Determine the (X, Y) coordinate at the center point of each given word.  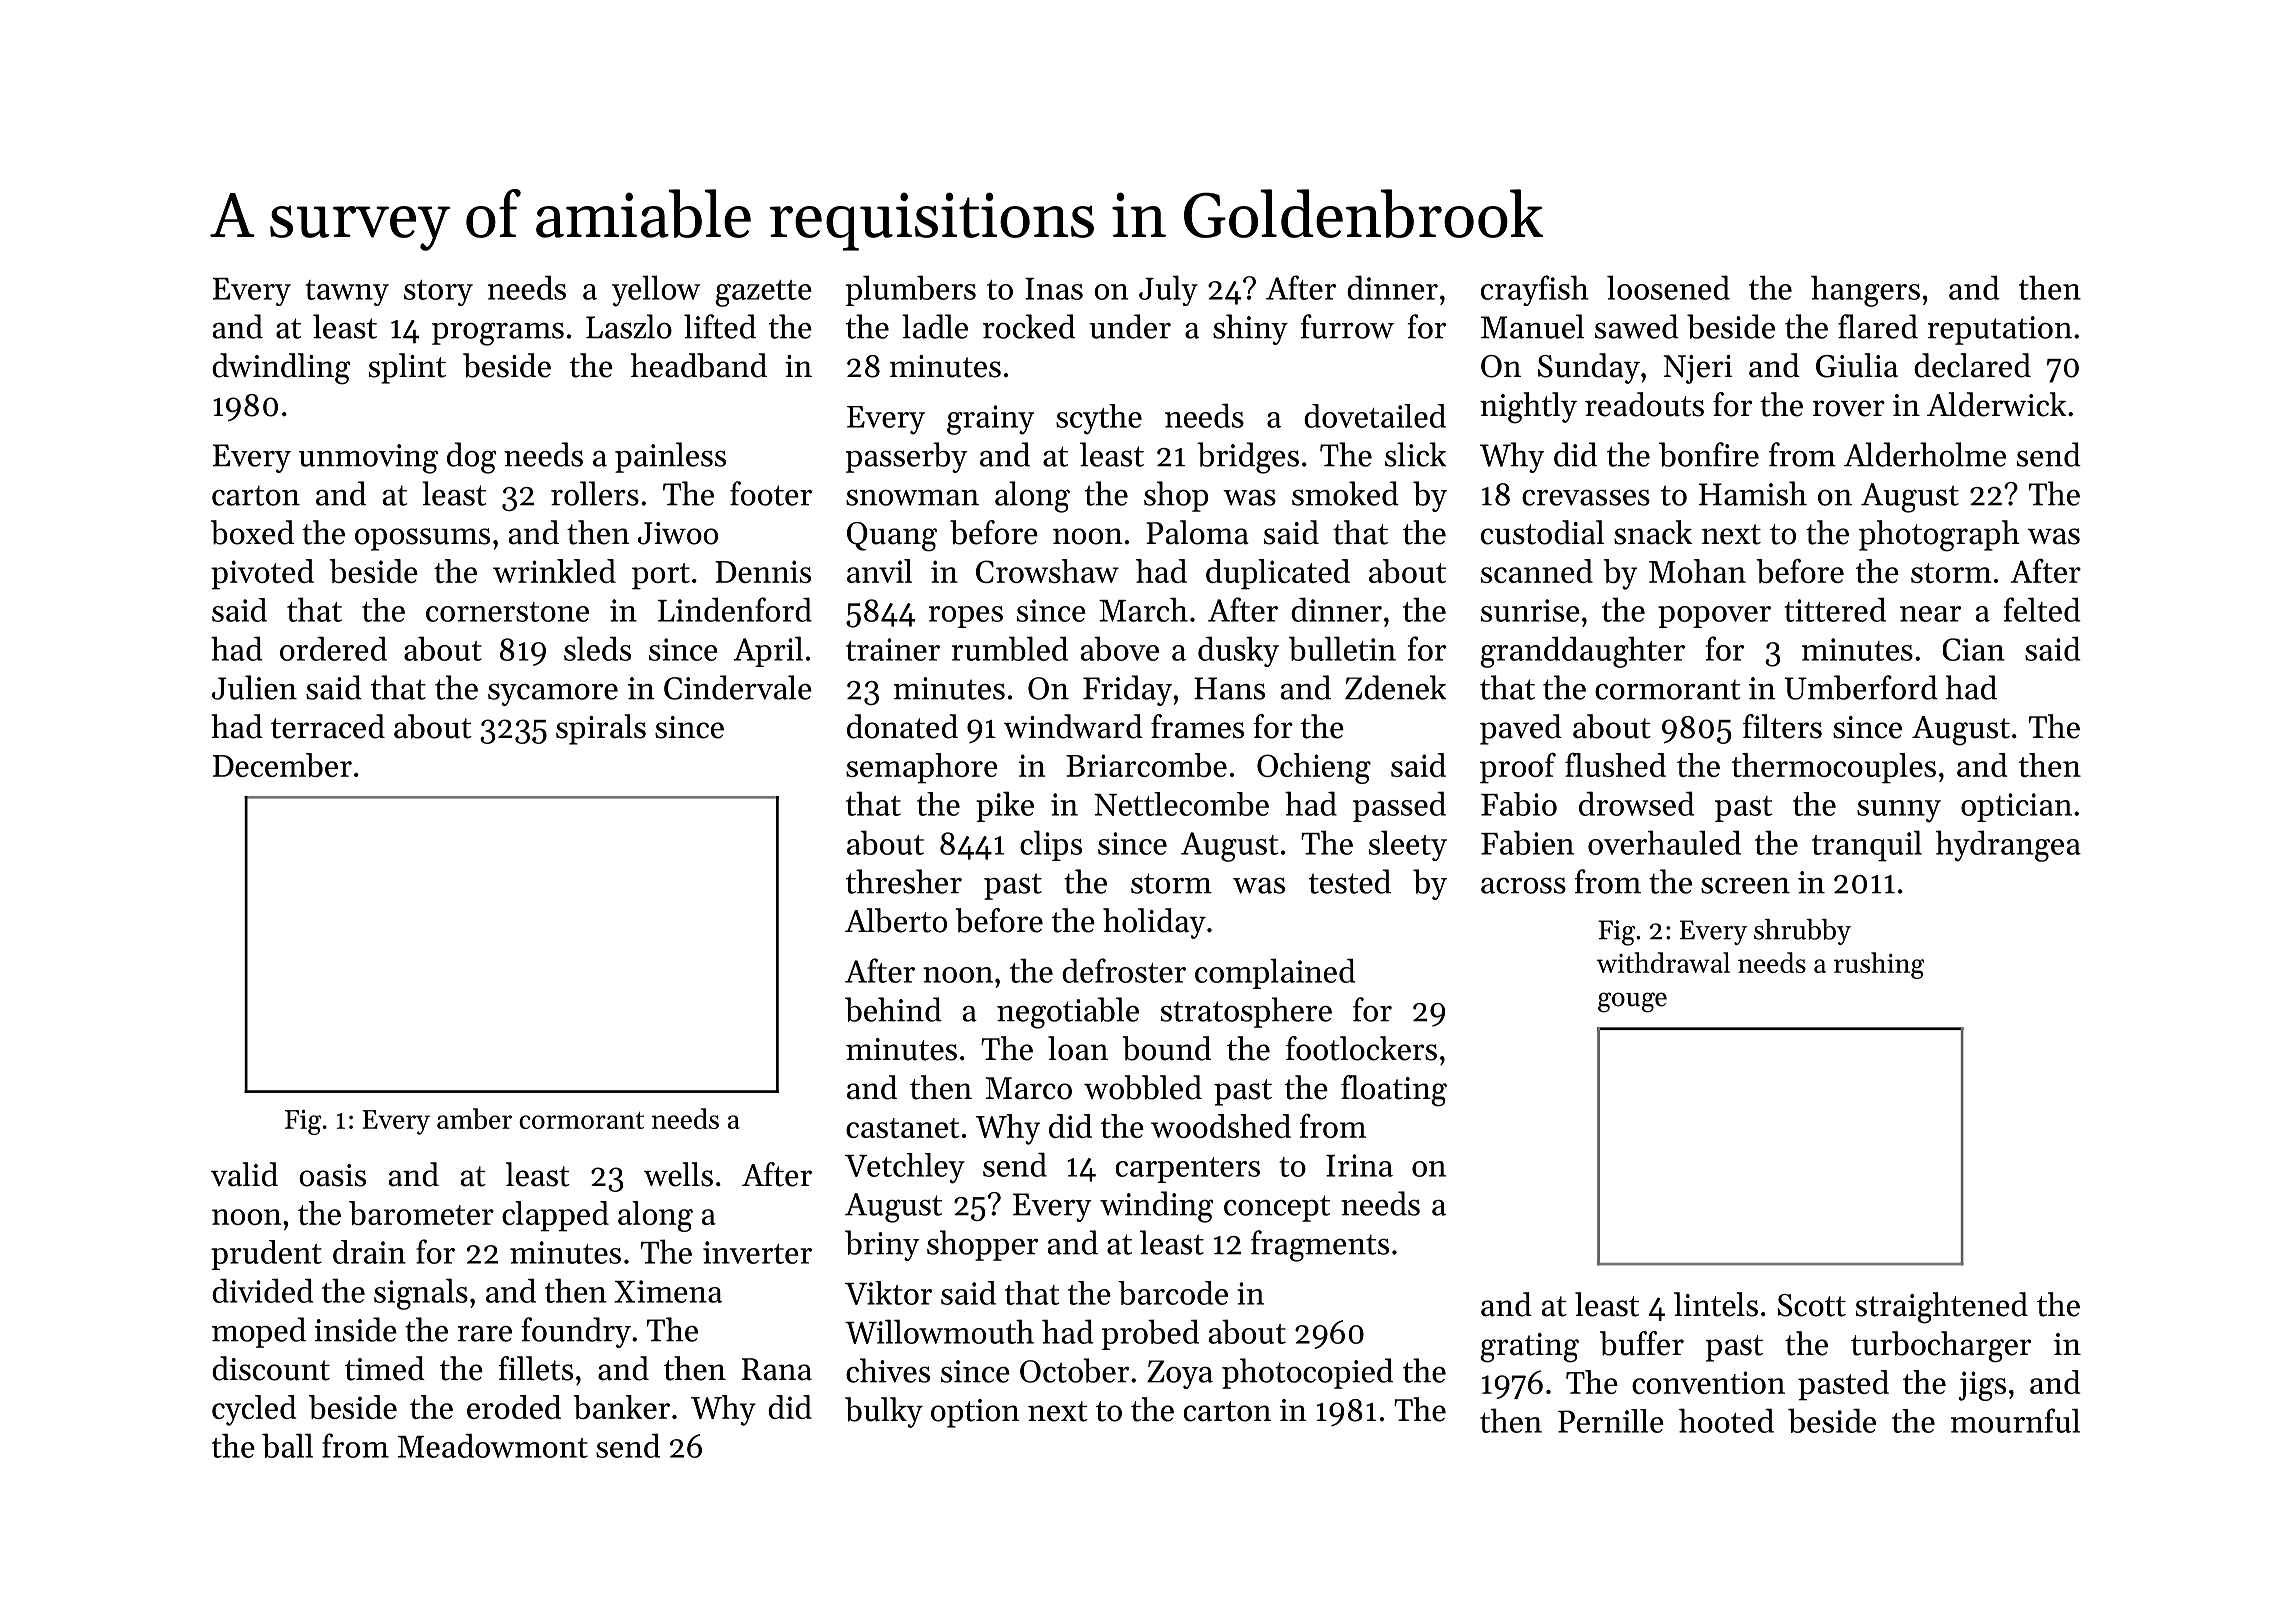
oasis (332, 1175)
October (1074, 1370)
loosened (1668, 287)
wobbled (1143, 1087)
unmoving (368, 459)
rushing (1879, 965)
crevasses (1586, 497)
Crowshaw (1047, 571)
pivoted (262, 574)
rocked (1029, 326)
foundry (576, 1332)
